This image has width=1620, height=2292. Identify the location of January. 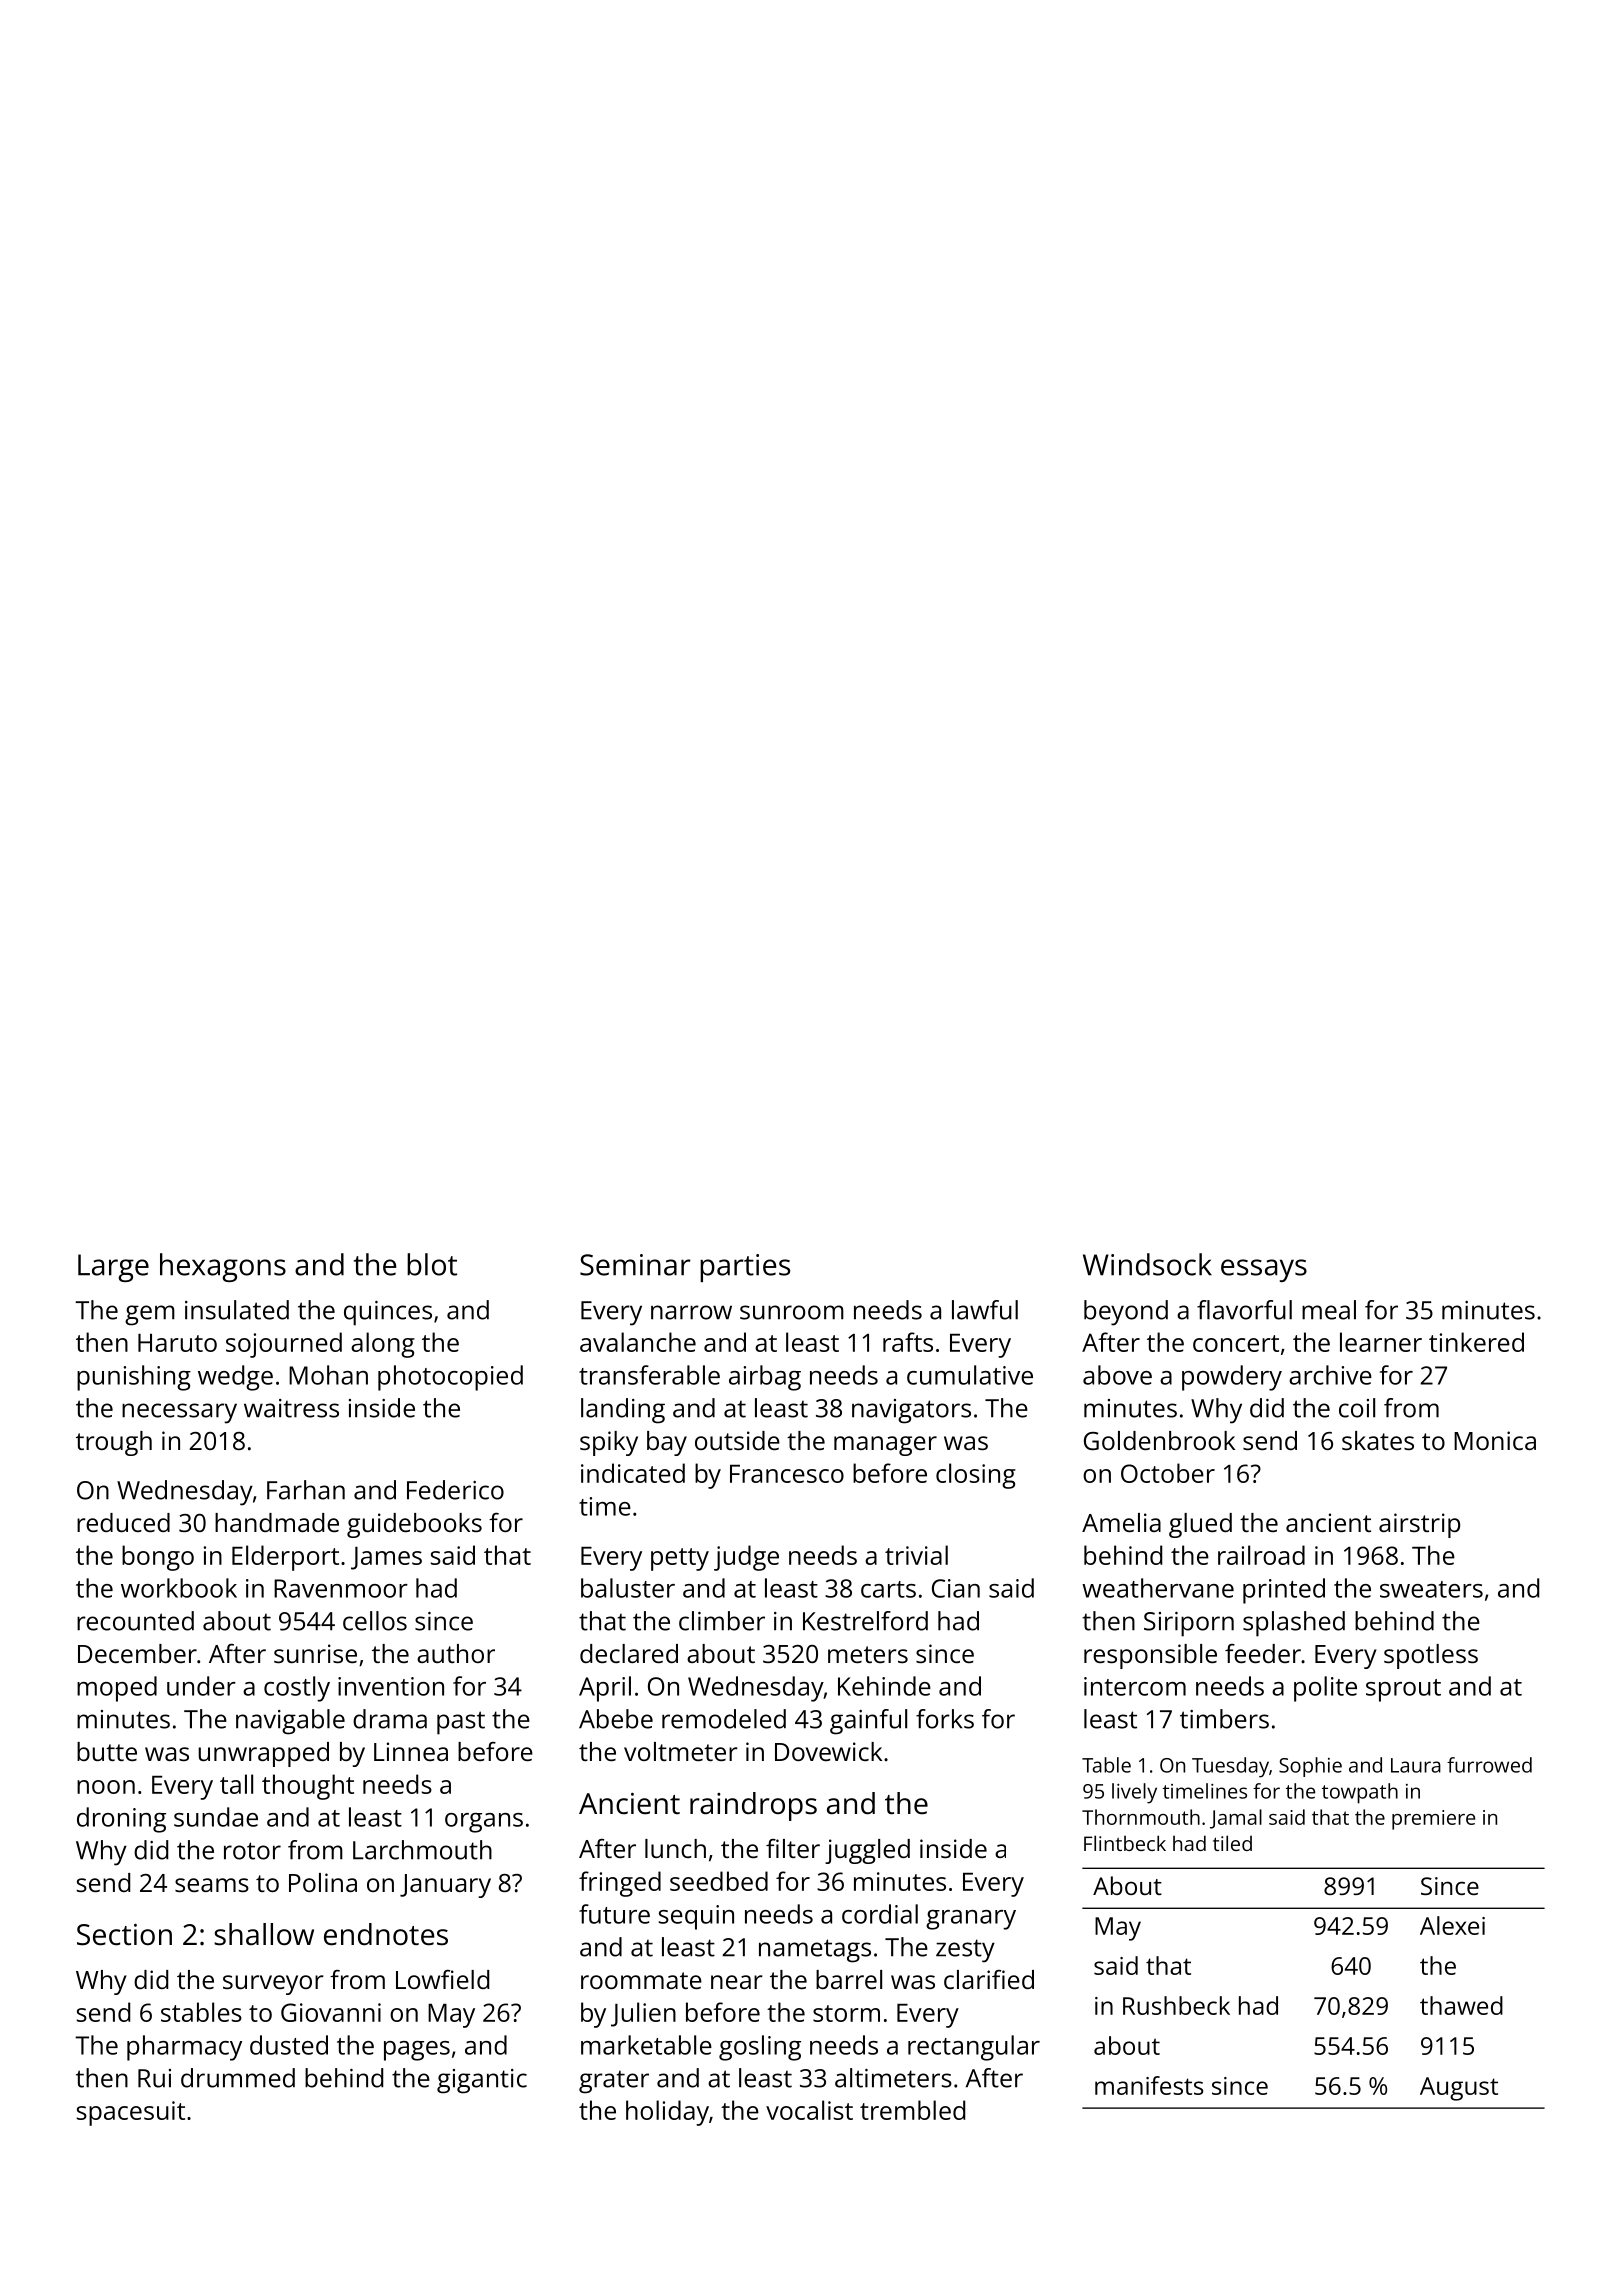
(445, 1886).
